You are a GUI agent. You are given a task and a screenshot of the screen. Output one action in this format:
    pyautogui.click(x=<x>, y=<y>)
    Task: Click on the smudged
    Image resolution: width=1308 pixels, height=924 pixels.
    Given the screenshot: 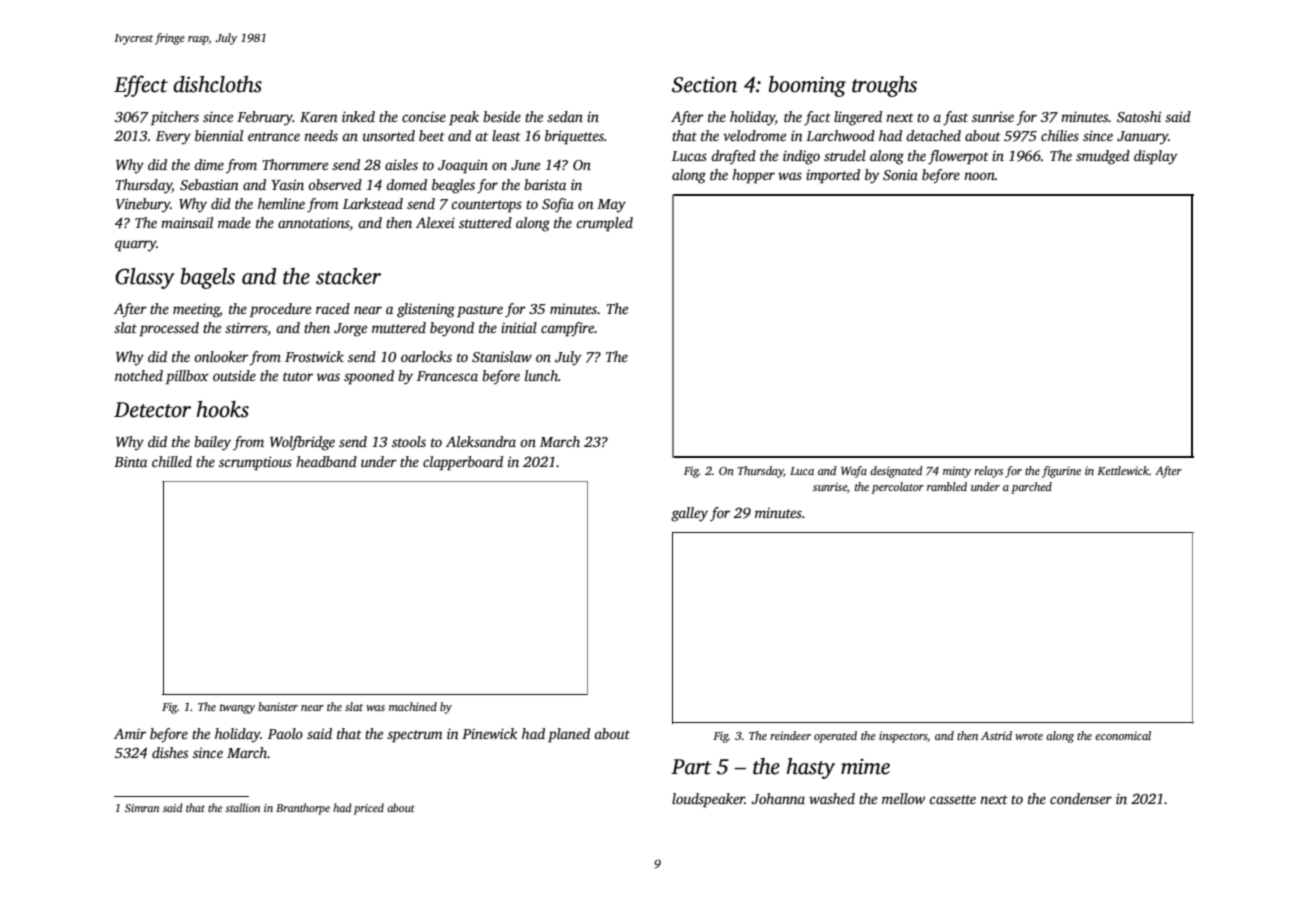 What is the action you would take?
    pyautogui.click(x=1103, y=157)
